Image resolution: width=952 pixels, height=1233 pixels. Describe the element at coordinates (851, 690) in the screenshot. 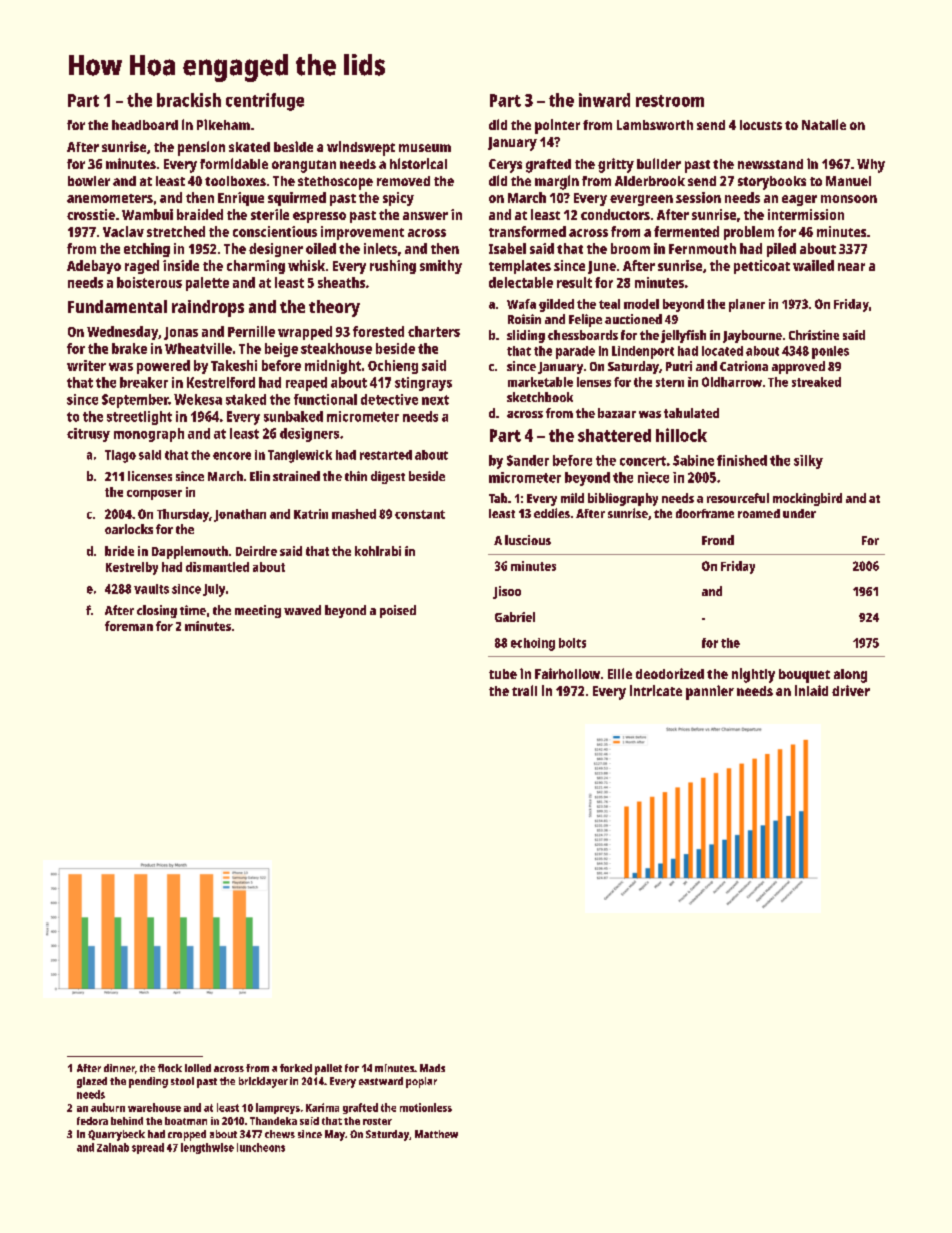

I see `driver` at that location.
